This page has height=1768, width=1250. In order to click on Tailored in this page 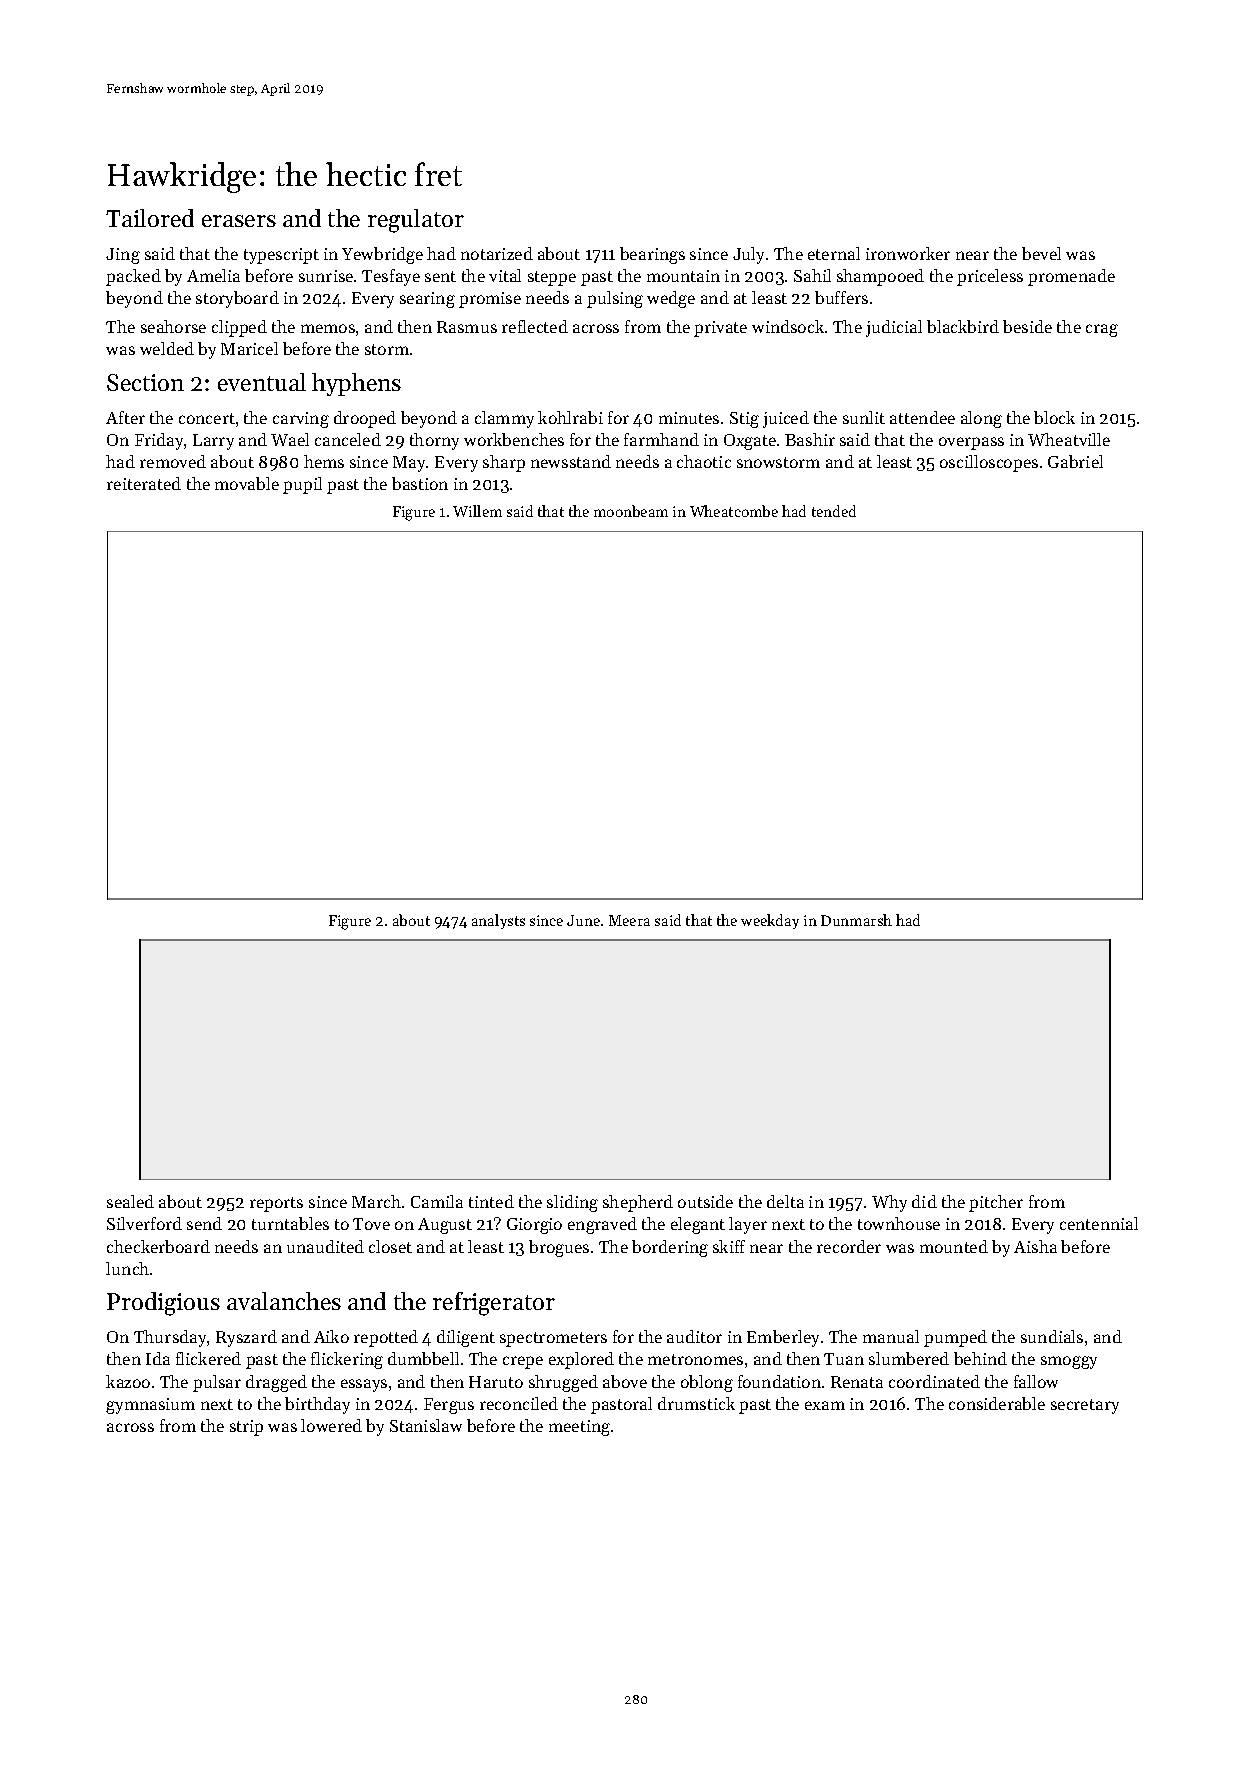, I will do `click(150, 218)`.
